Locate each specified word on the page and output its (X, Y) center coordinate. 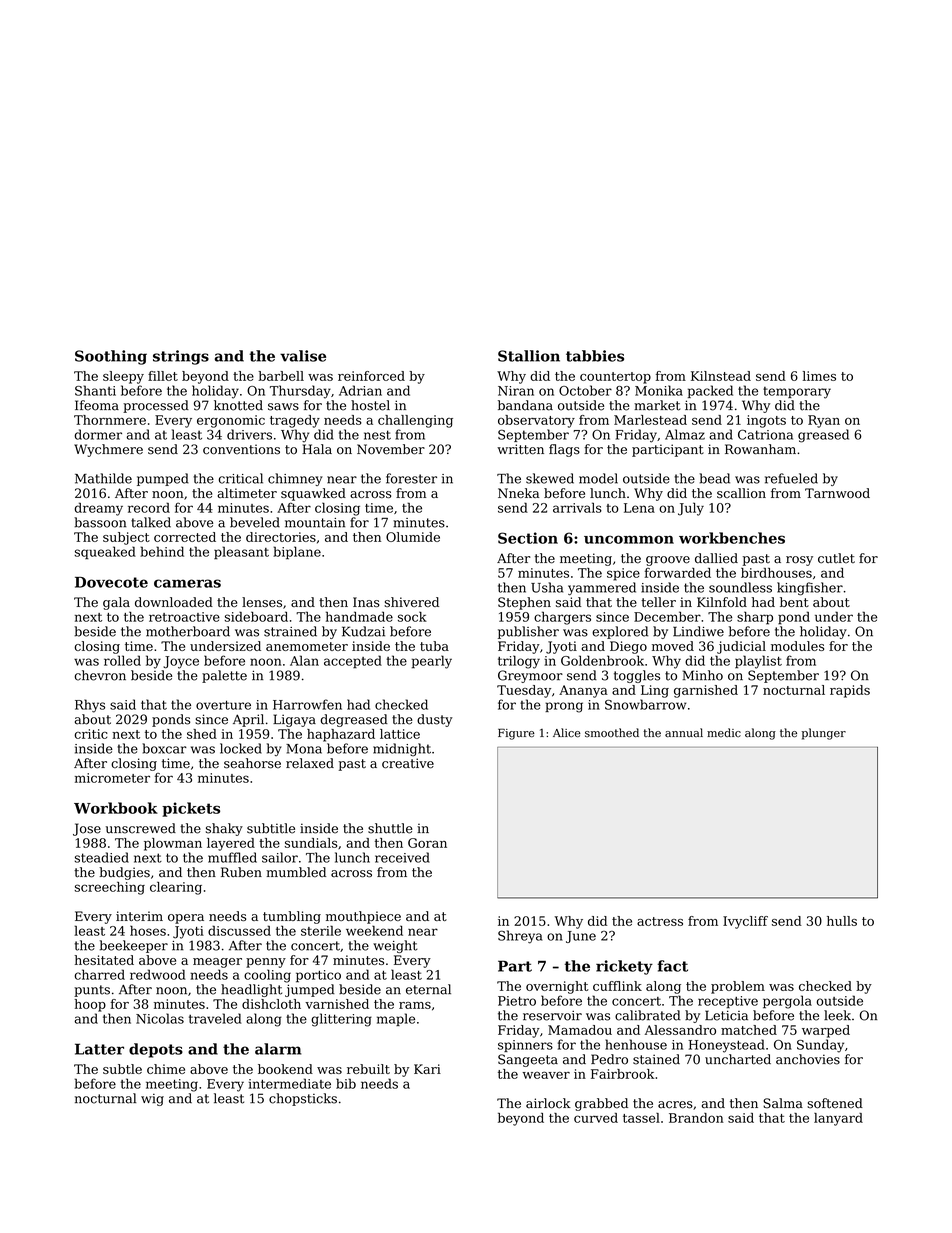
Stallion (529, 356)
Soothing (111, 357)
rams (415, 1005)
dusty (435, 720)
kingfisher (810, 589)
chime (166, 1069)
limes (819, 376)
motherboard (188, 631)
